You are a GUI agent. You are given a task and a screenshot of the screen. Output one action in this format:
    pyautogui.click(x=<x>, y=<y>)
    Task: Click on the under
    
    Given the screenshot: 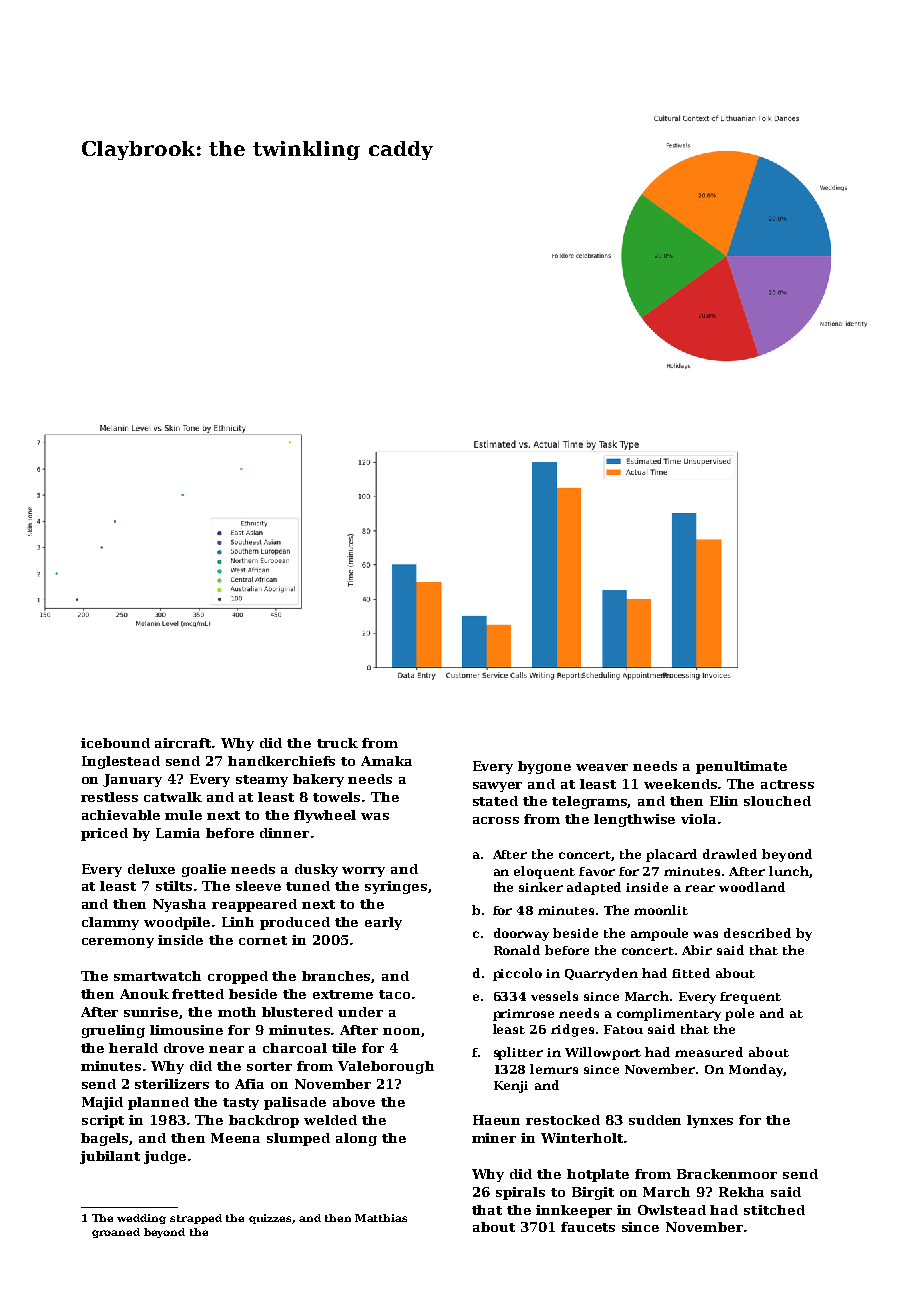 What is the action you would take?
    pyautogui.click(x=360, y=1012)
